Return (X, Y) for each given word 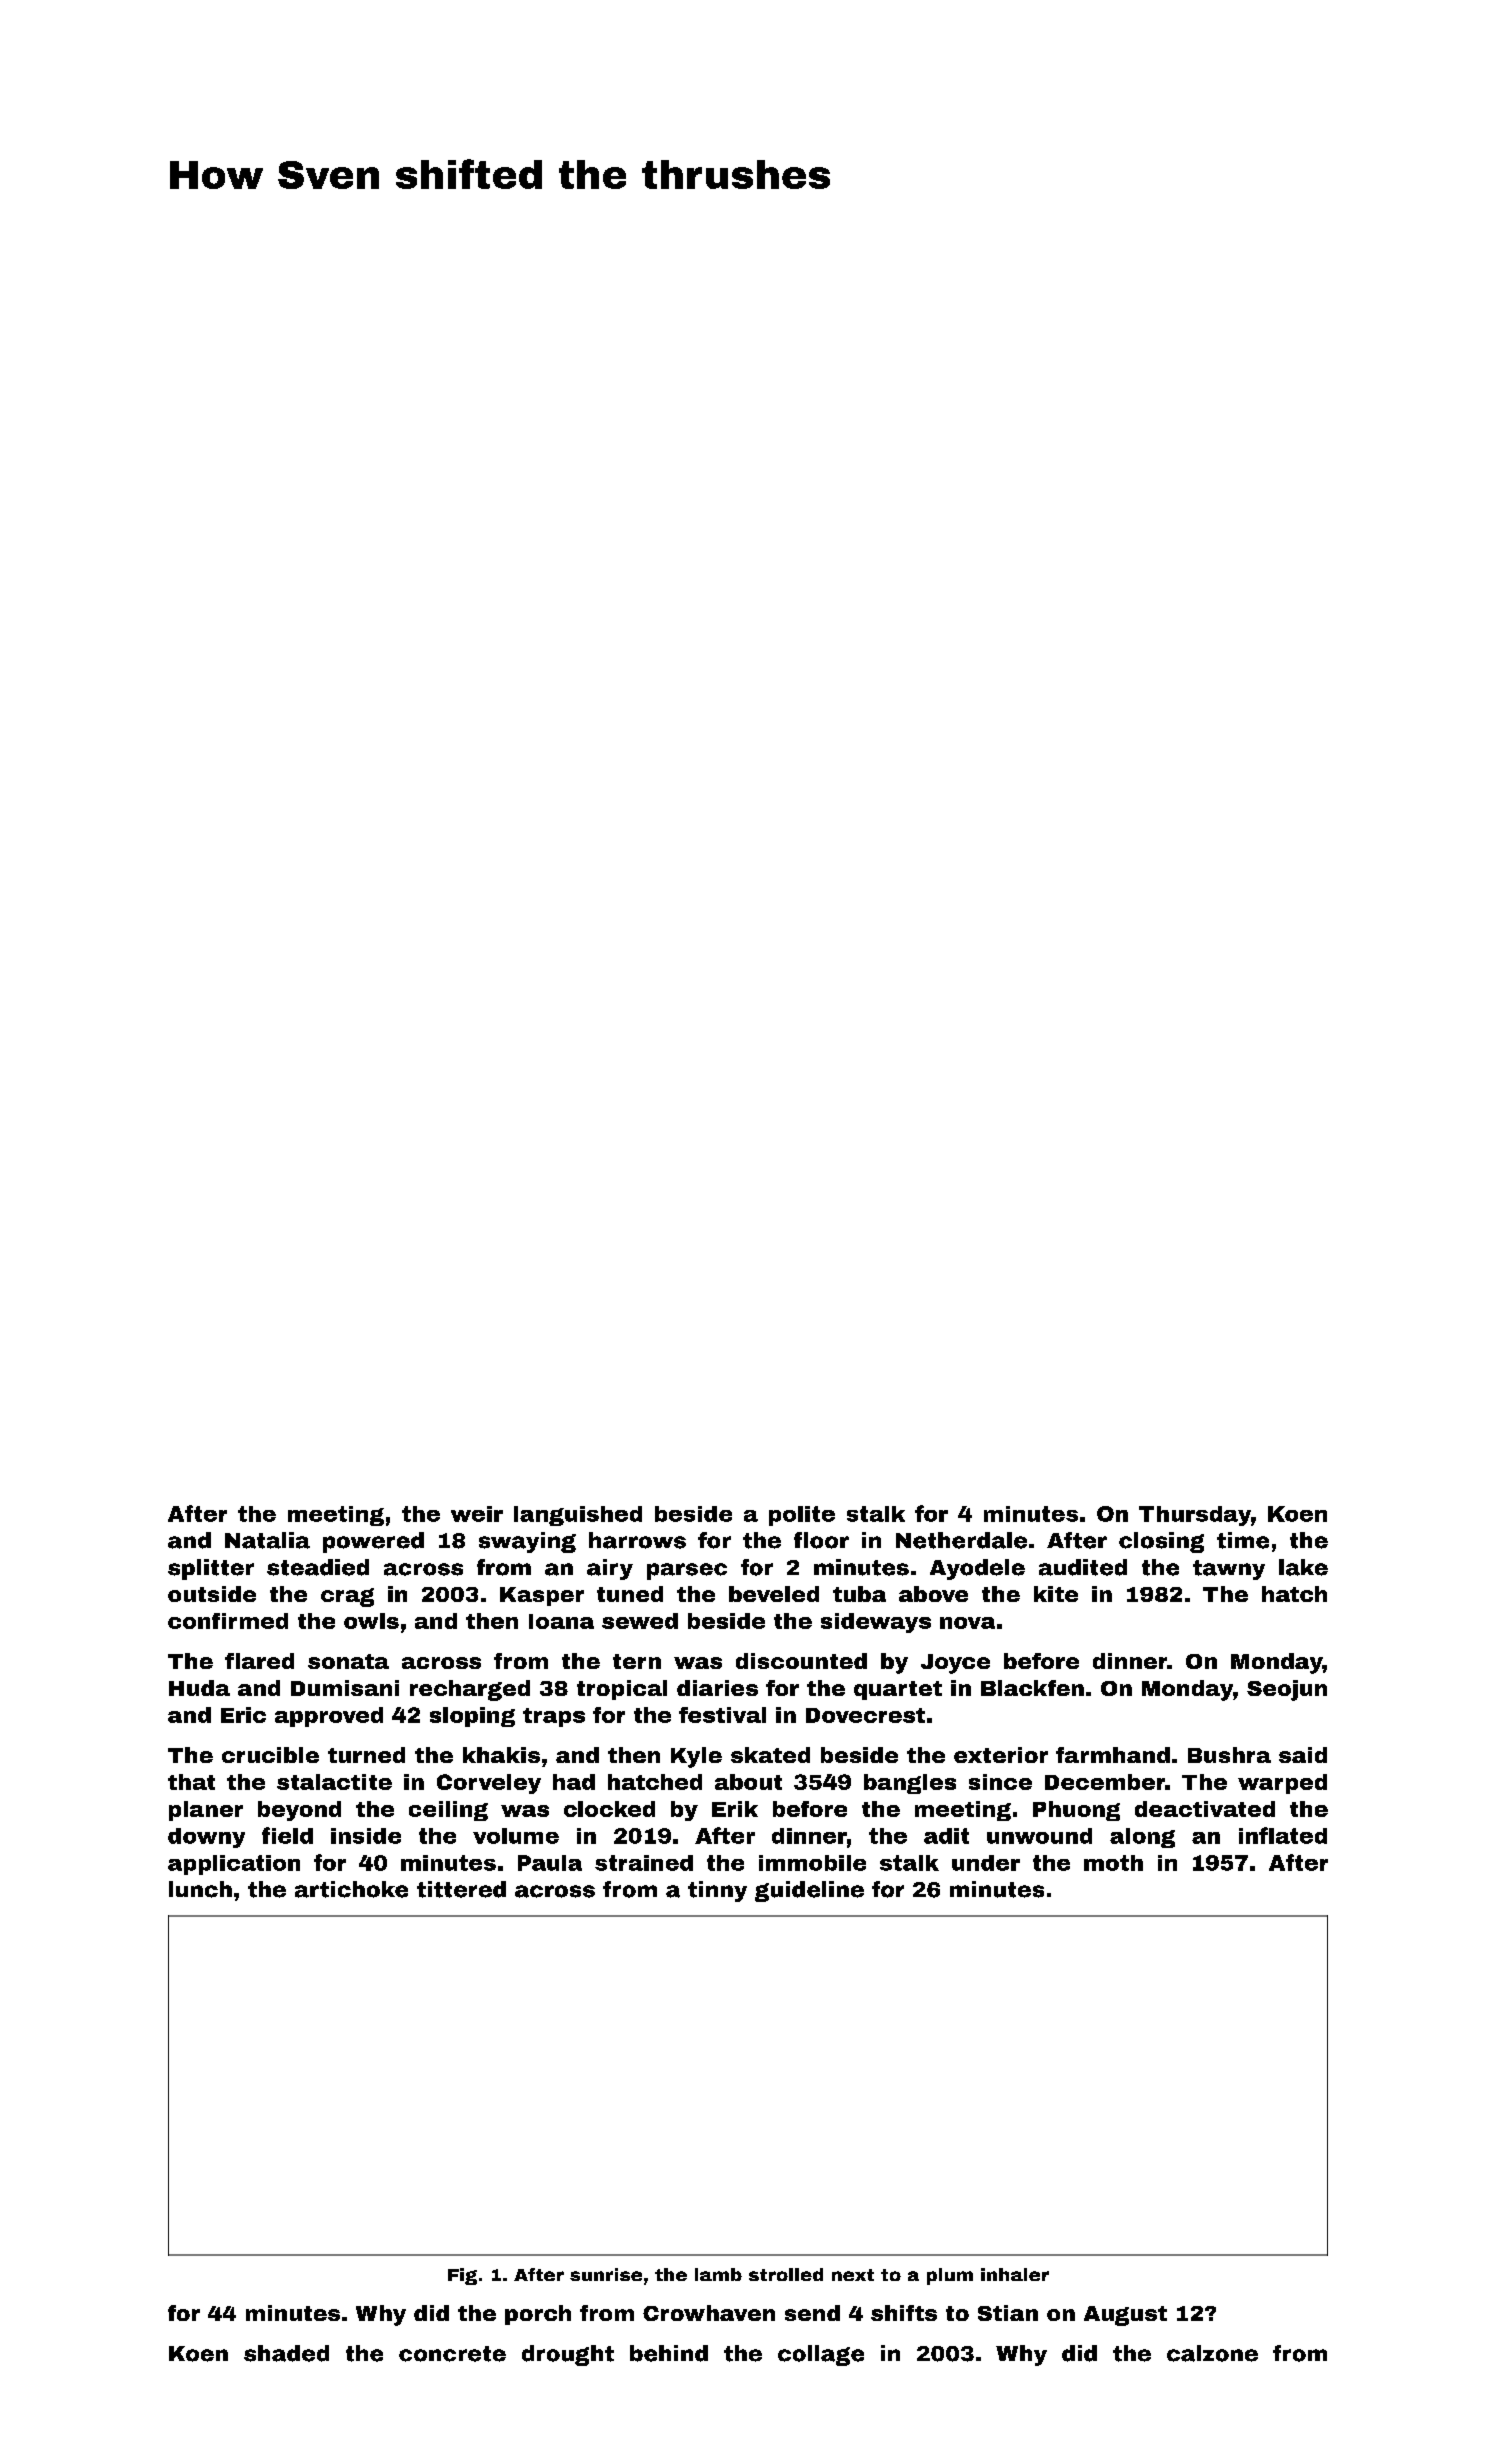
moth (1113, 1863)
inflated (1283, 1835)
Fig (462, 2276)
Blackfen (1032, 1688)
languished (578, 1516)
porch (538, 2315)
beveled (774, 1594)
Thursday (1195, 1516)
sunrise (606, 2274)
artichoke (351, 1889)
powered (373, 1542)
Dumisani (345, 1688)
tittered (461, 1889)
